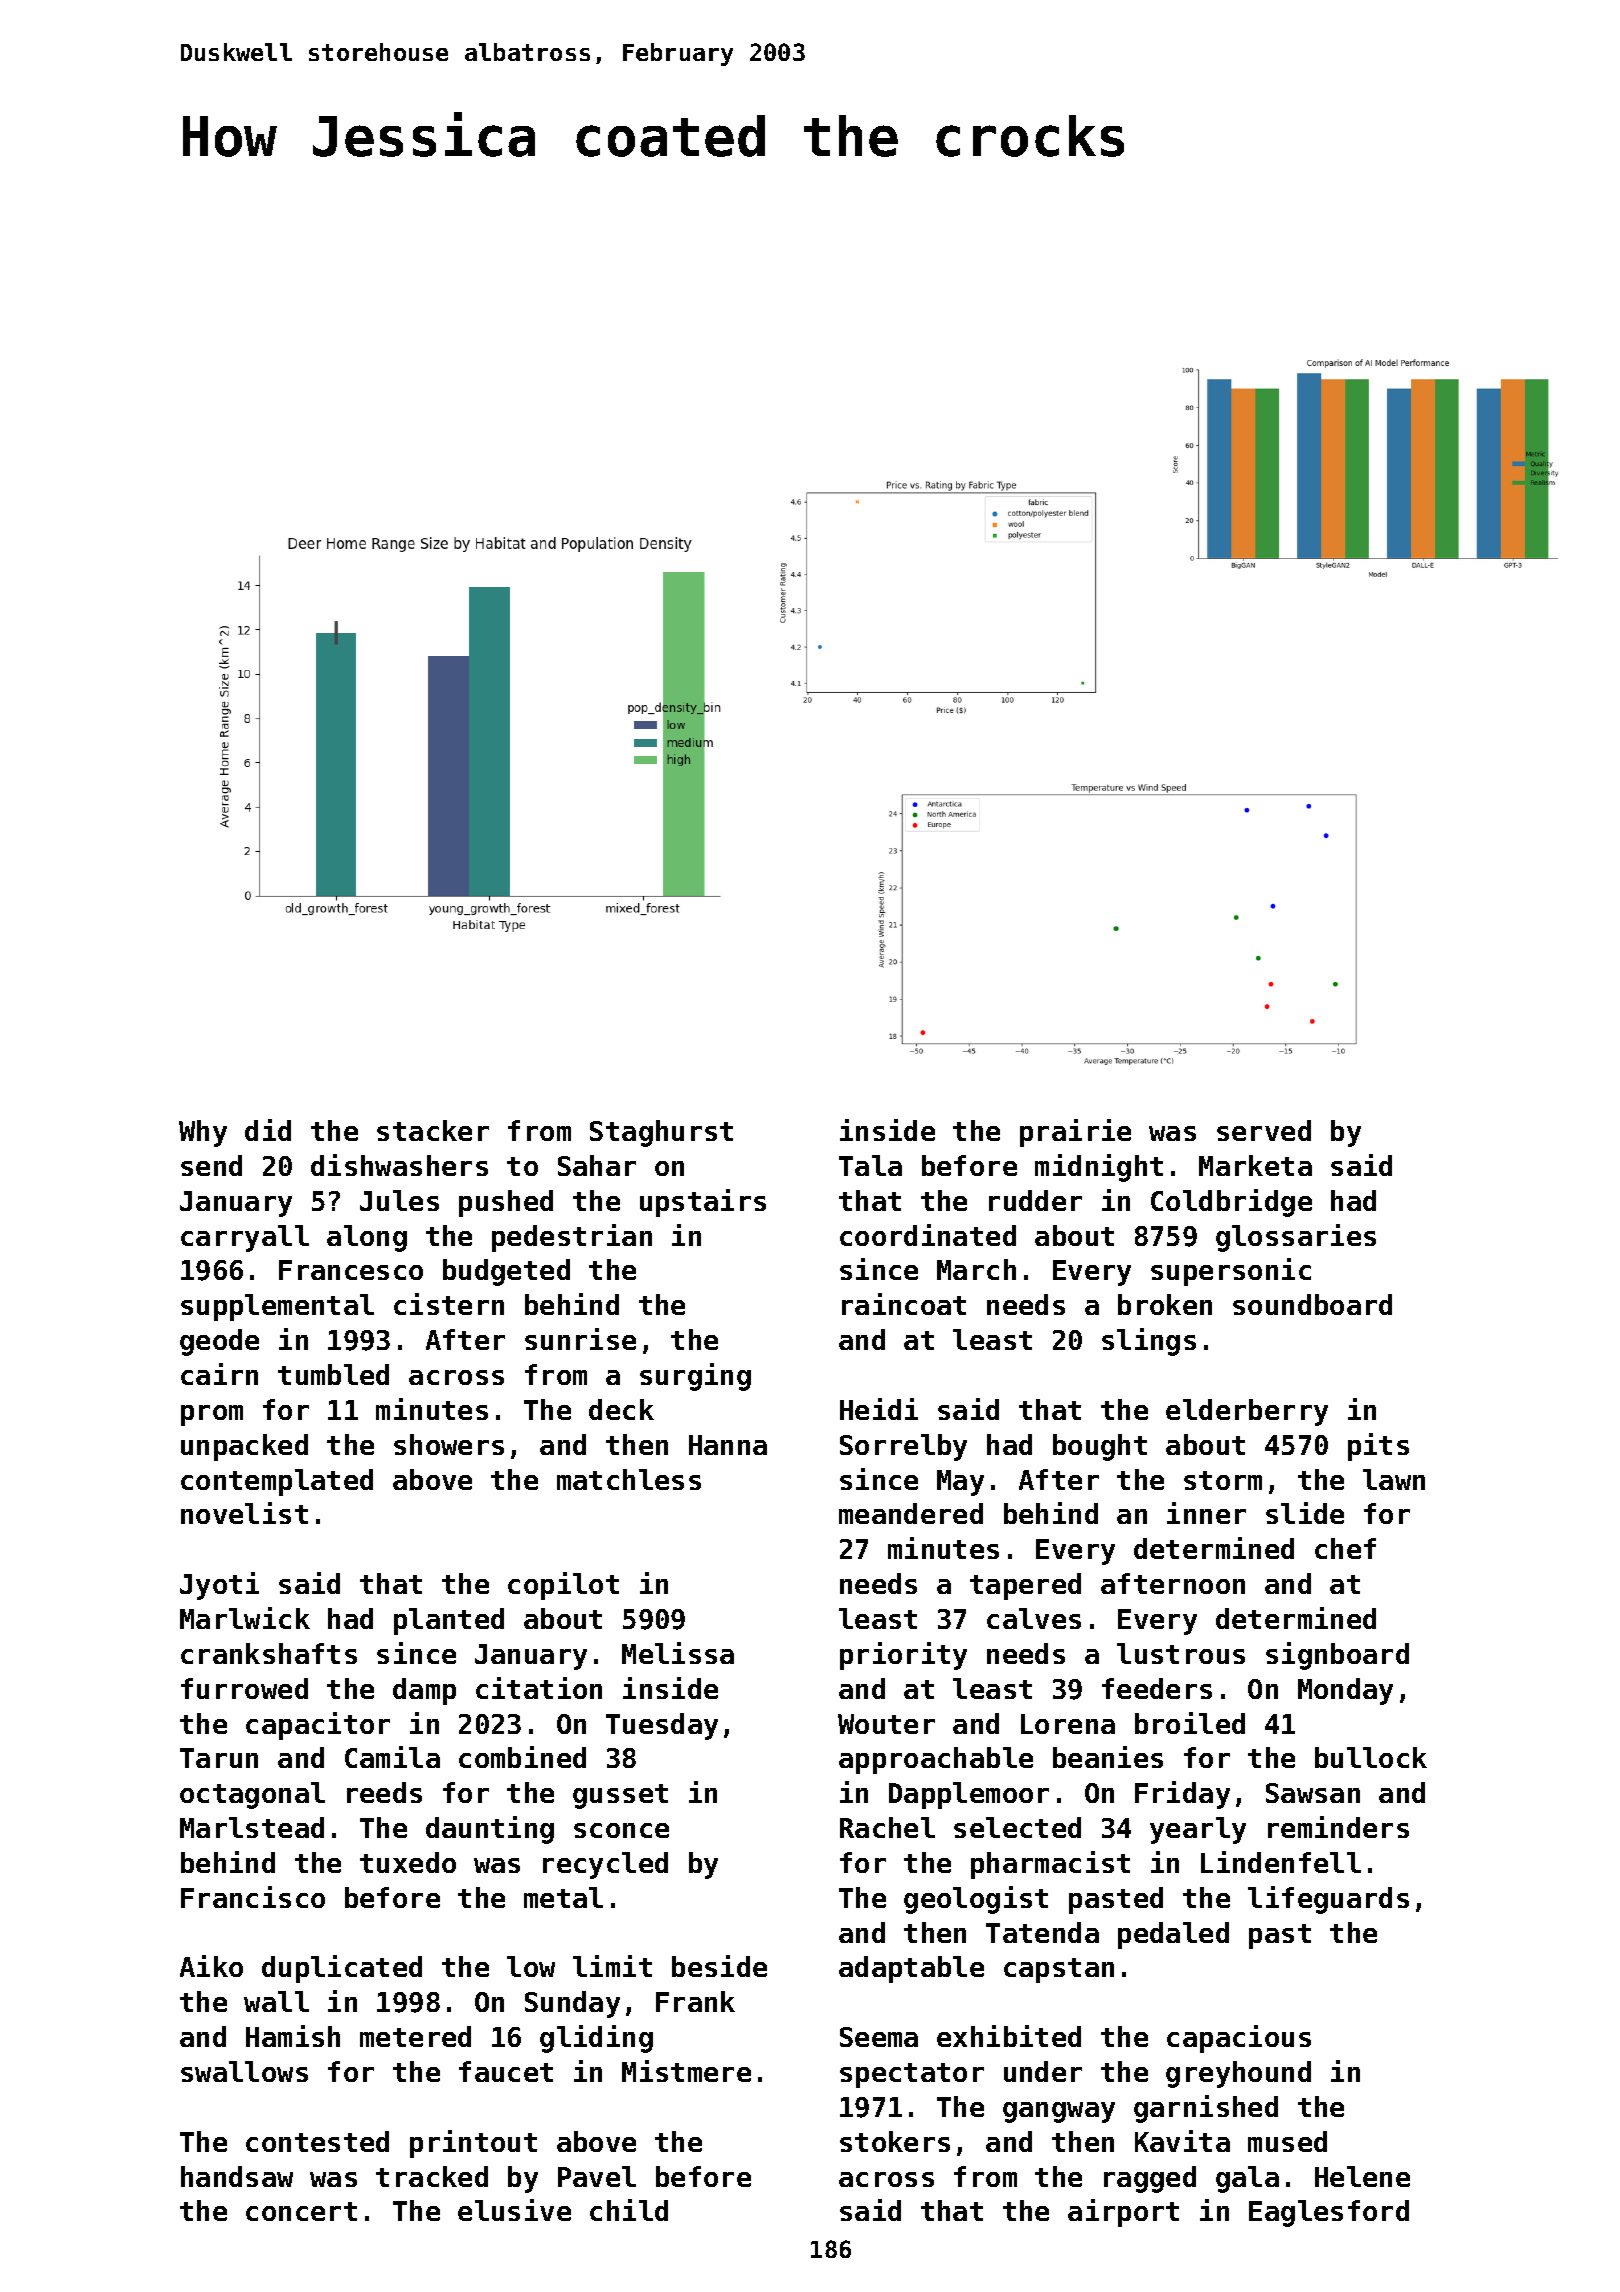 The height and width of the page is (2292, 1620). Describe the element at coordinates (424, 1691) in the page. I see `damp` at that location.
